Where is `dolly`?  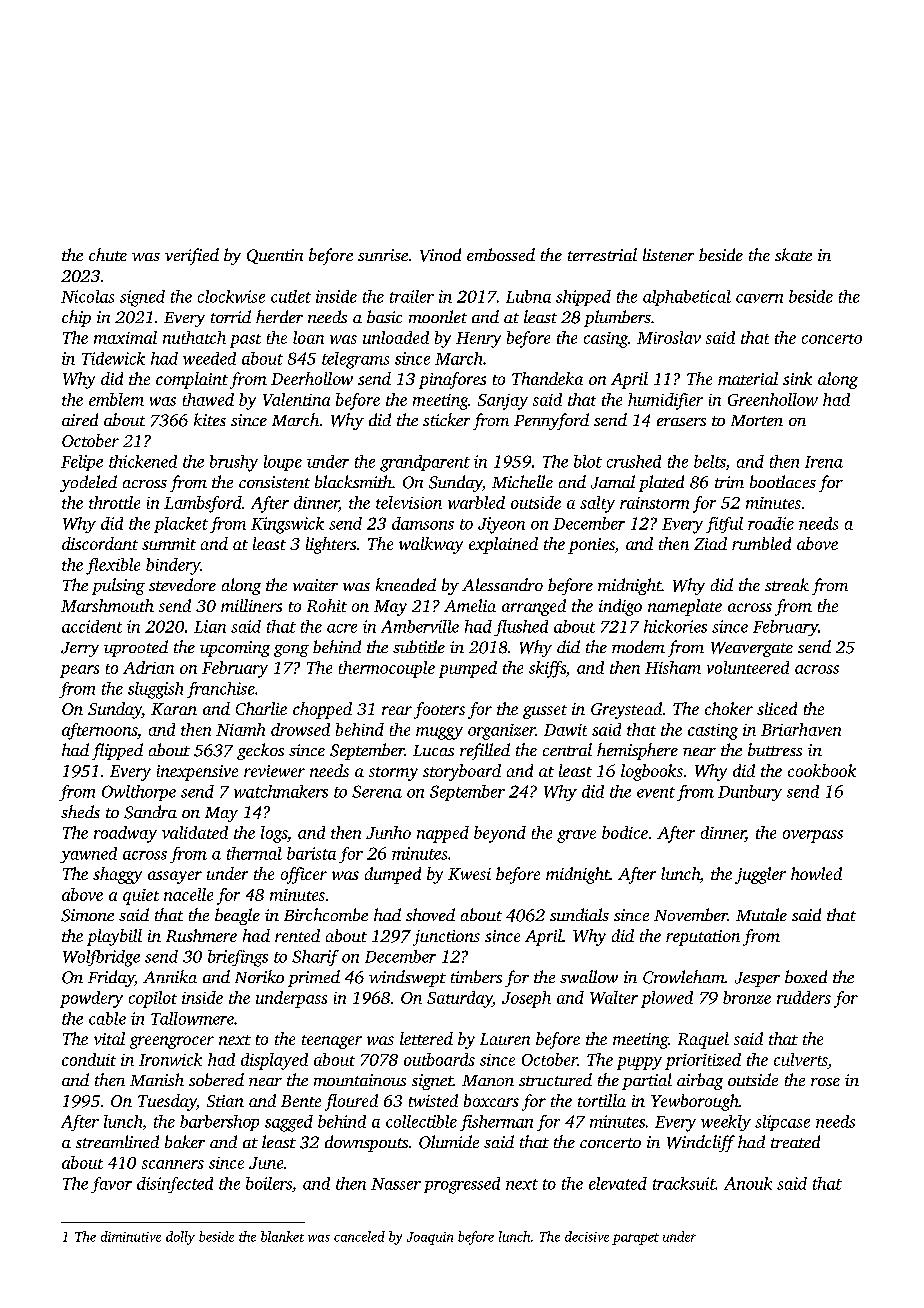 dolly is located at coordinates (180, 1238).
